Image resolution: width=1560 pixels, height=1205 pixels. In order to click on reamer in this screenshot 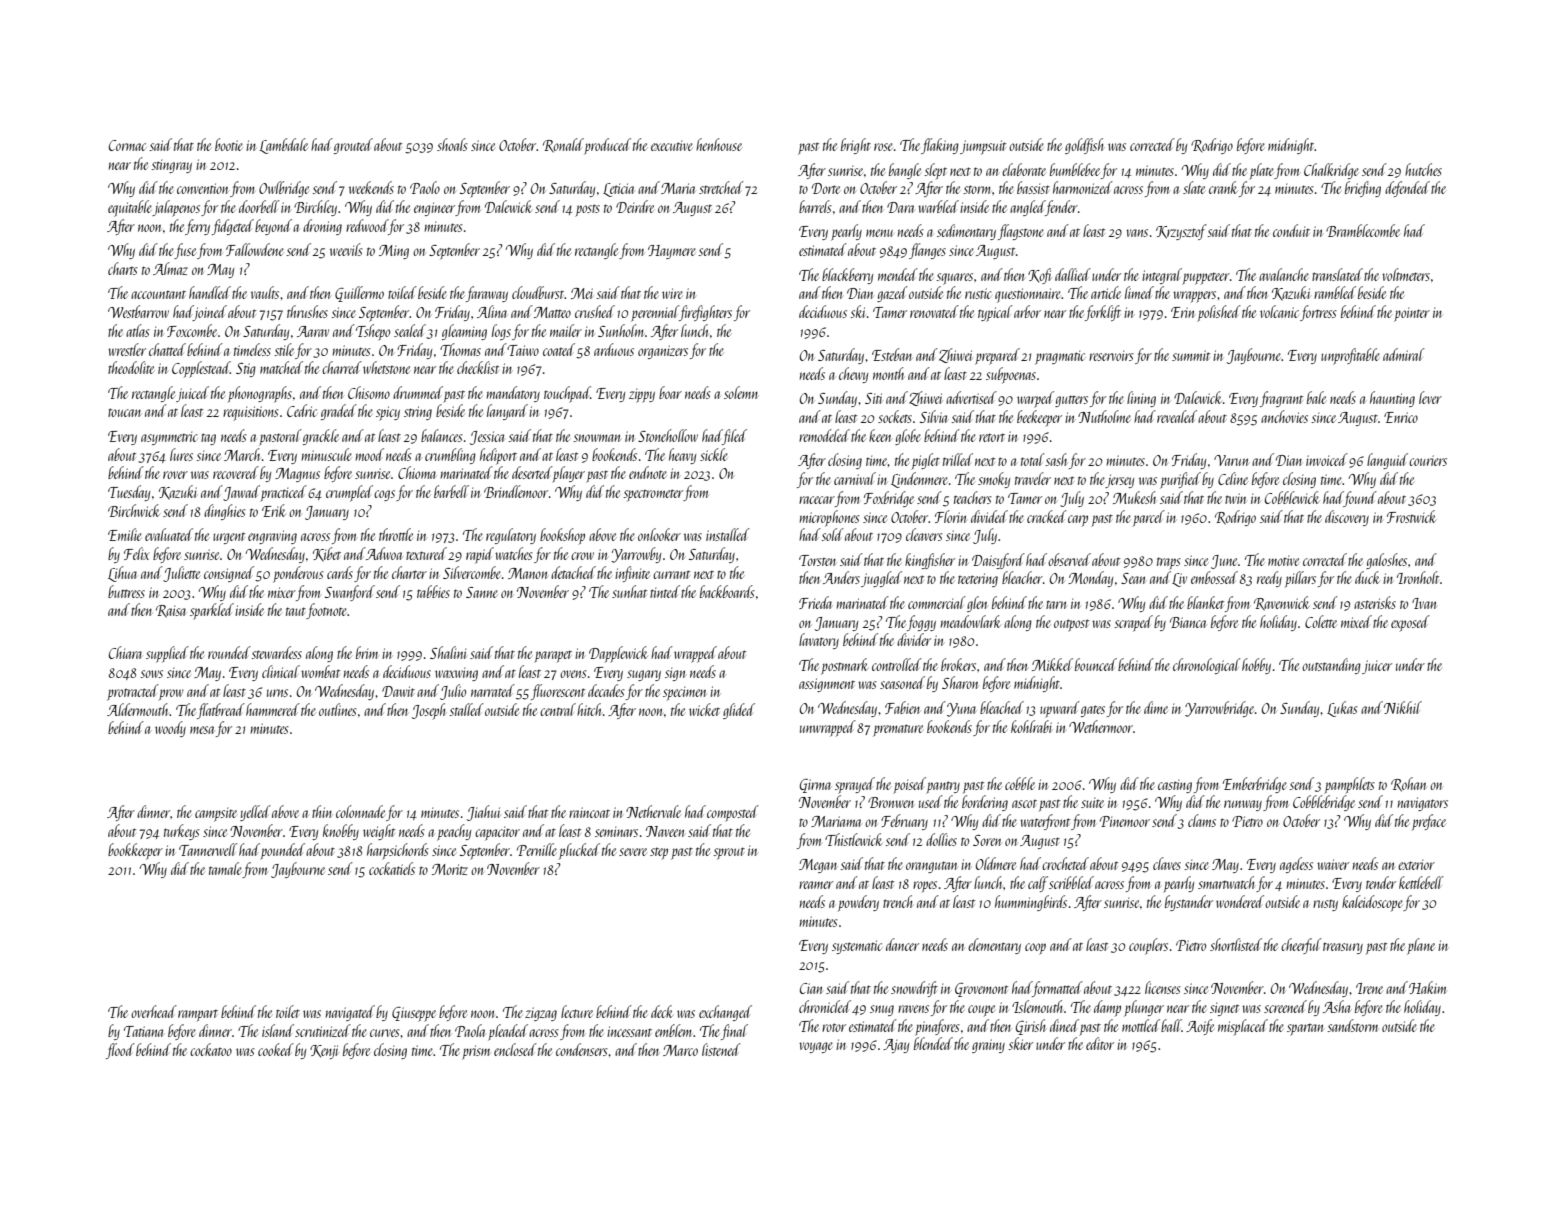, I will do `click(816, 885)`.
